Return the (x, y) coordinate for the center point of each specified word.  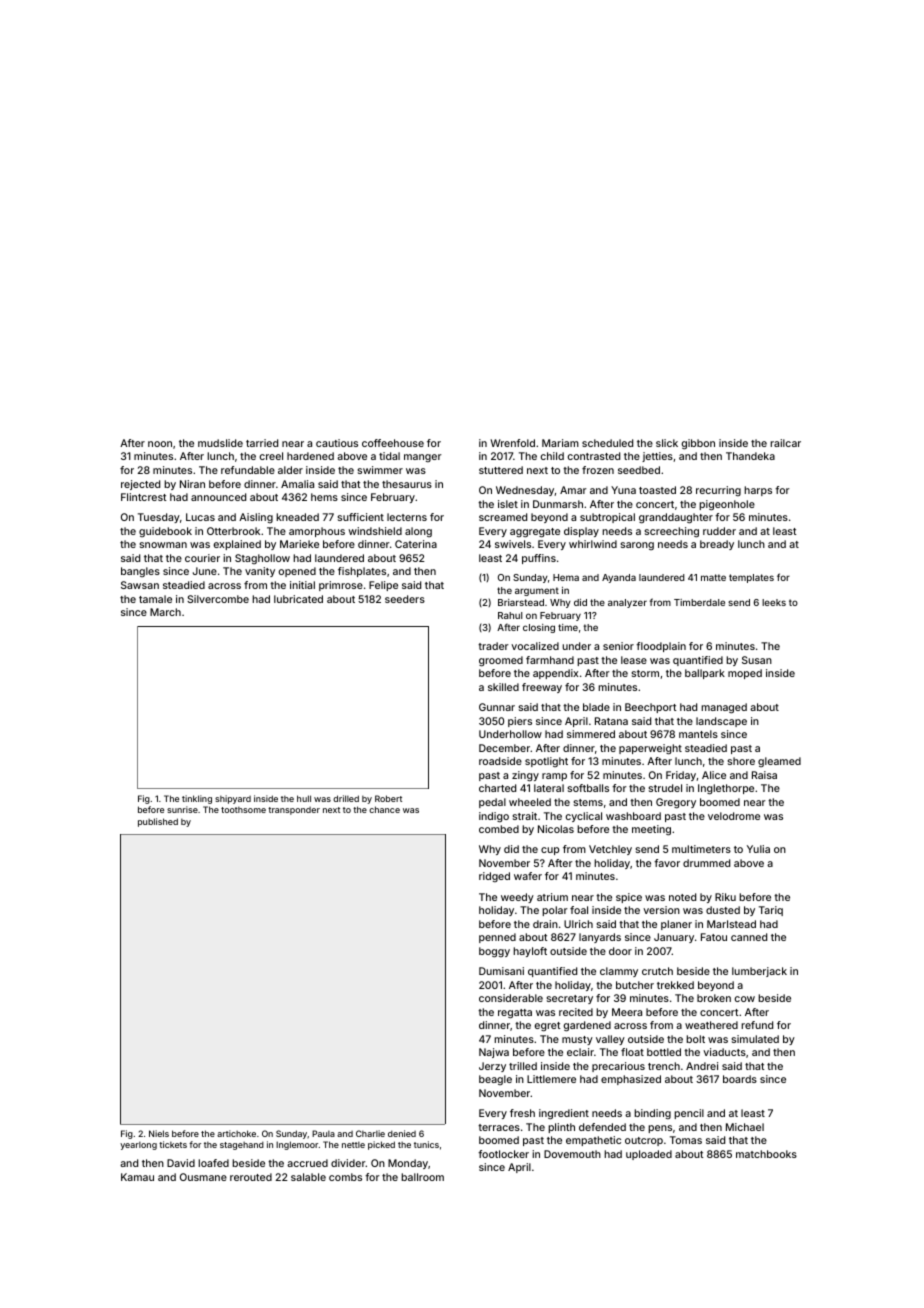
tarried (262, 443)
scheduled (607, 443)
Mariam (560, 443)
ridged (494, 877)
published (158, 822)
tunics (426, 1144)
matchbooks (766, 1154)
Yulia (758, 849)
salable (308, 1177)
